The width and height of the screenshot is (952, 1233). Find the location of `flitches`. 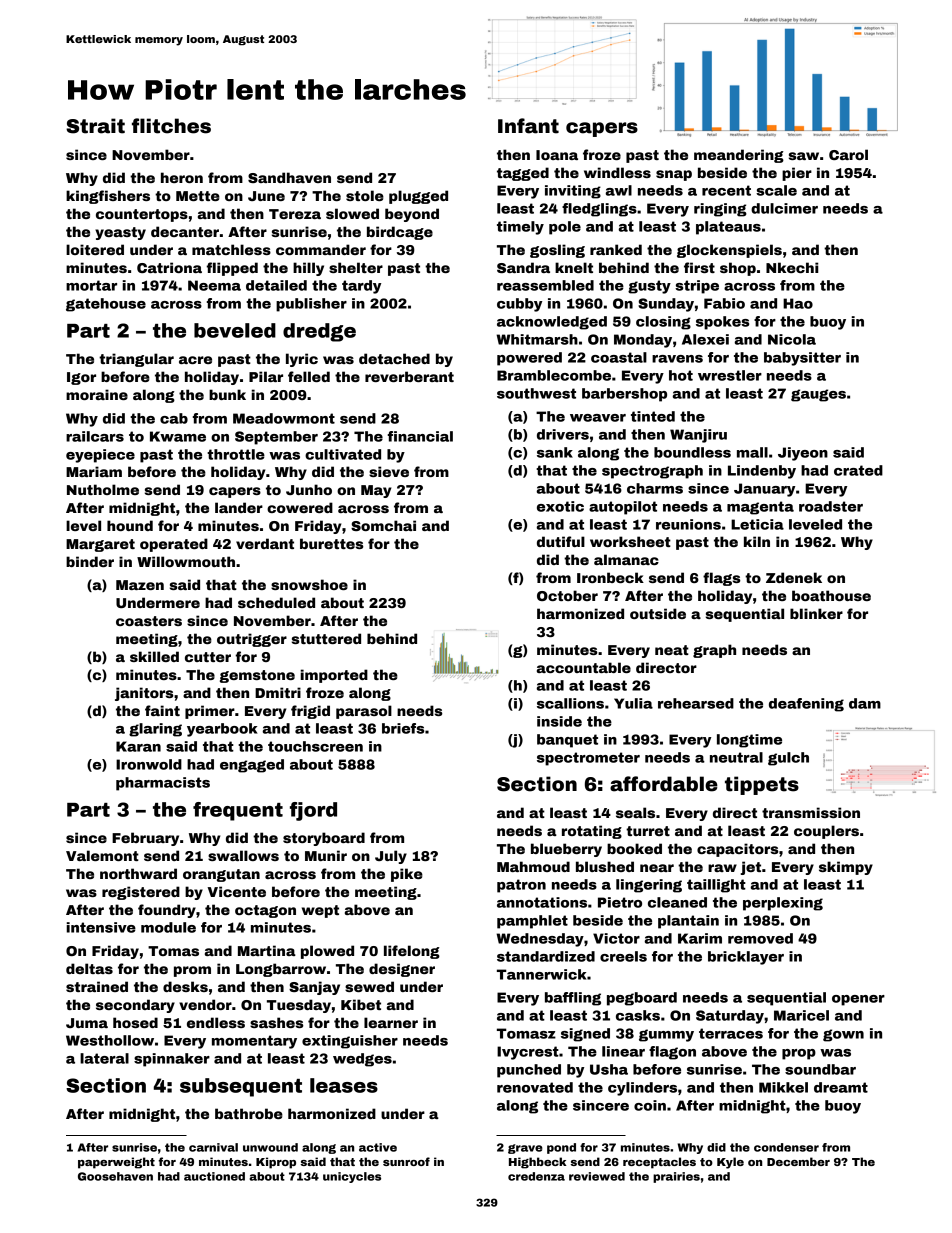

flitches is located at coordinates (171, 126).
